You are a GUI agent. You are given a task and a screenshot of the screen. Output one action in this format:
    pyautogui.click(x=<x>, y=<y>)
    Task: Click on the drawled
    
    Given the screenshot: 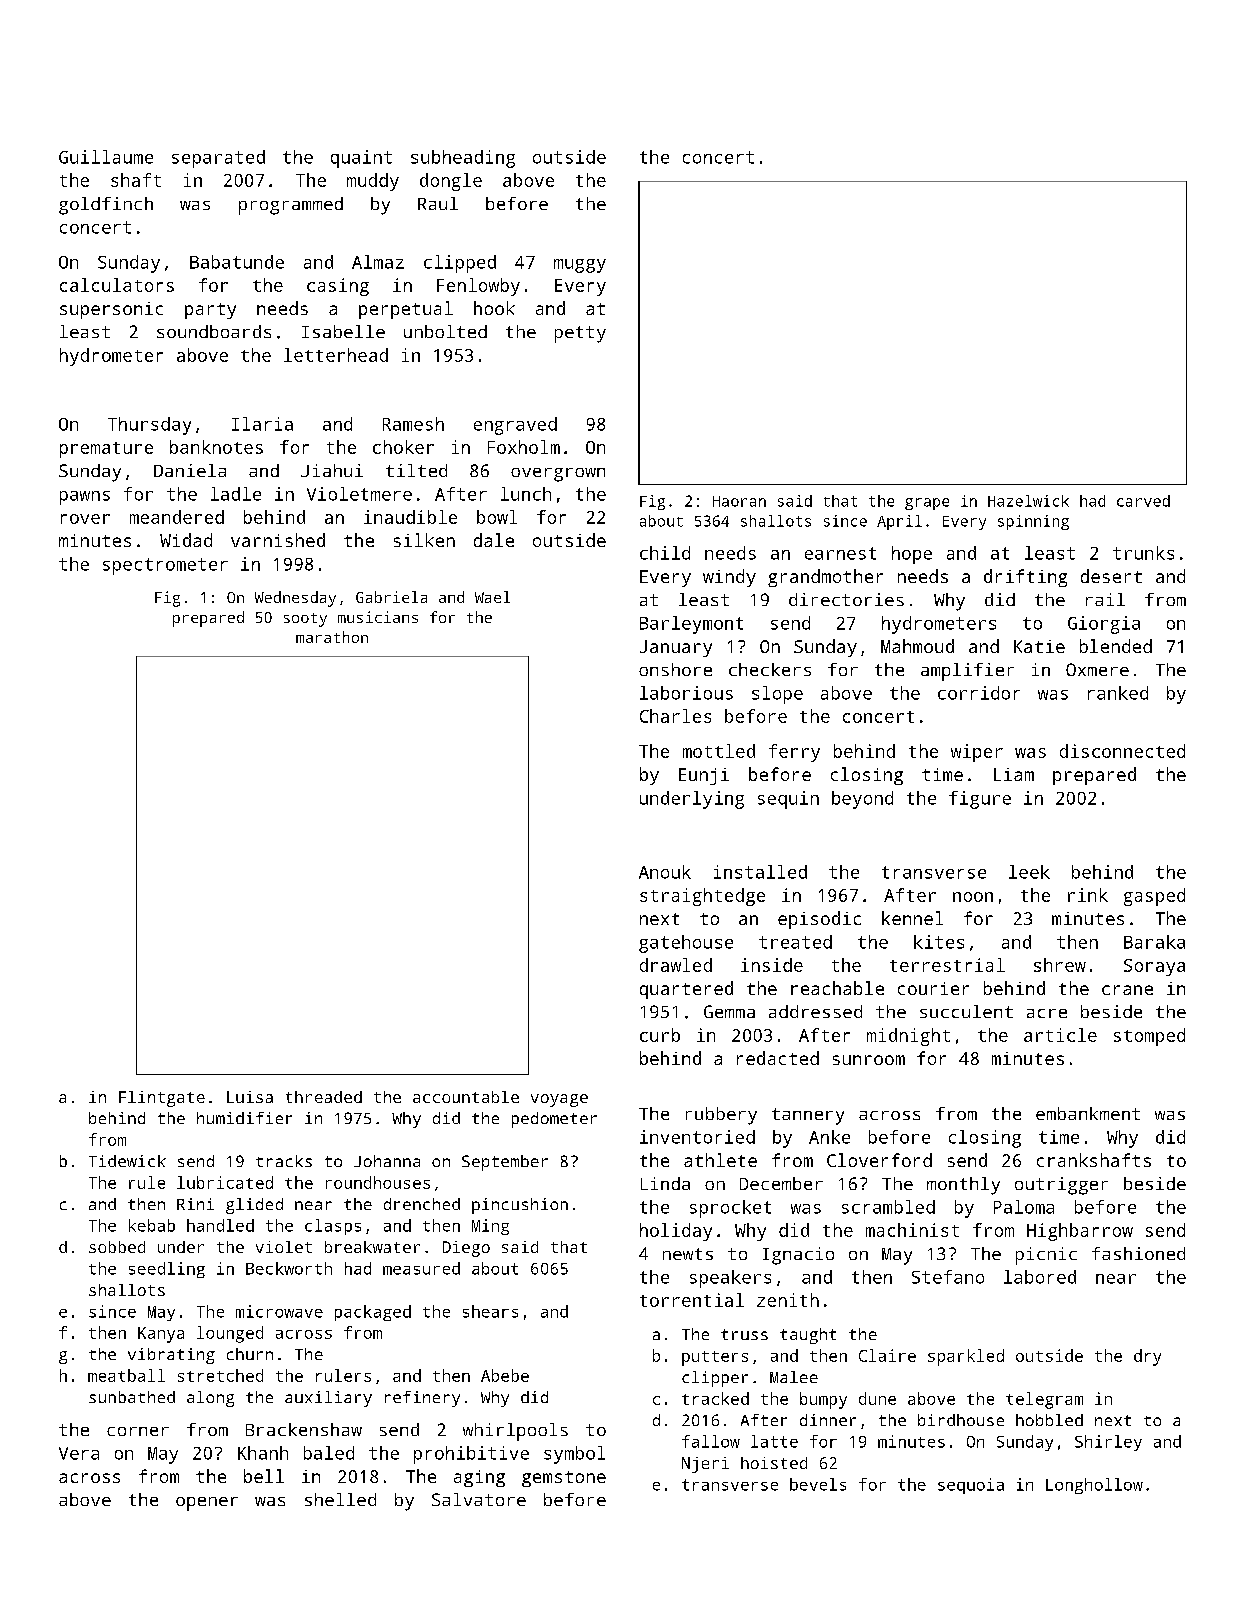 What is the action you would take?
    pyautogui.click(x=676, y=965)
